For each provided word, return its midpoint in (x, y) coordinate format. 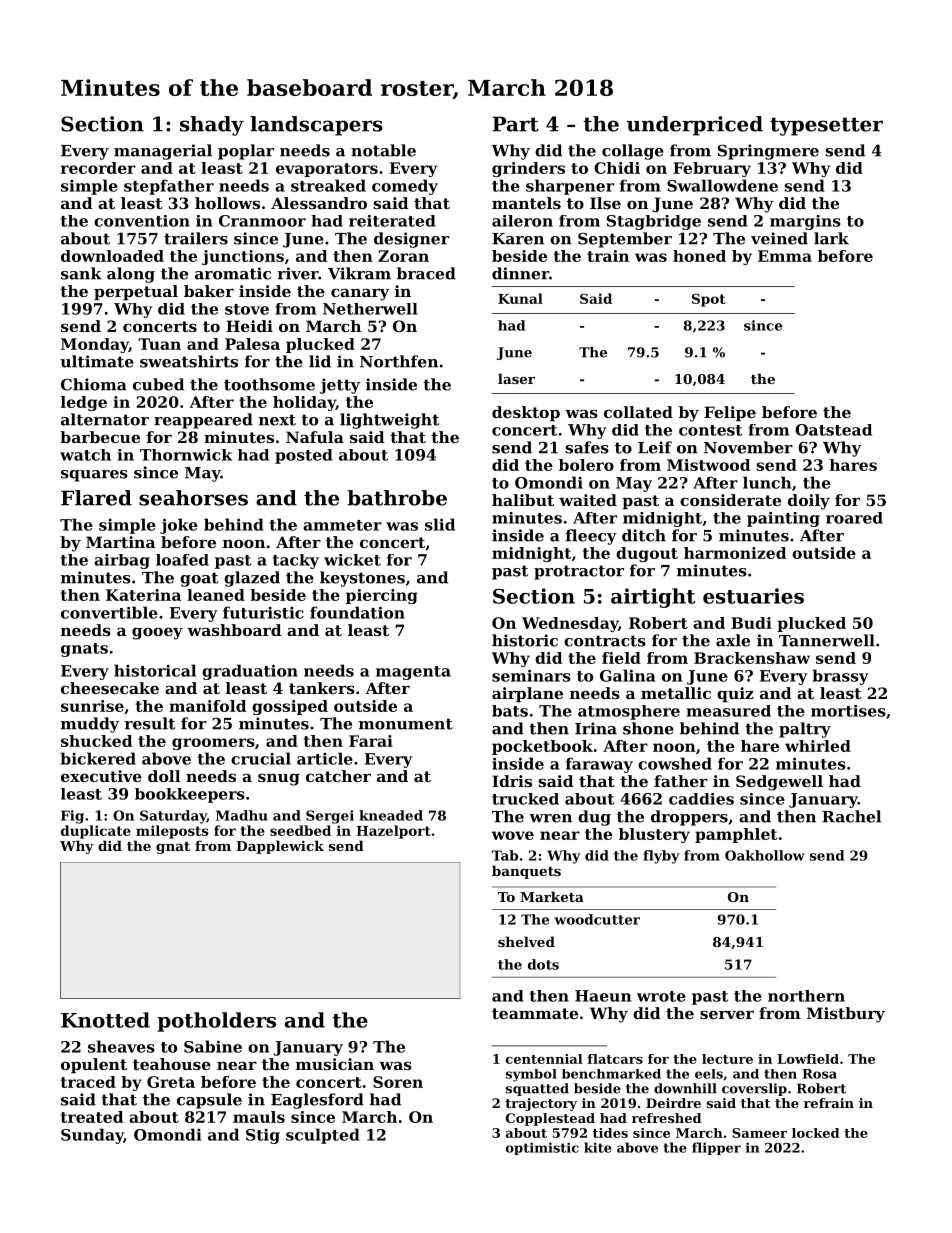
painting (783, 519)
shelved (526, 941)
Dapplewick (280, 847)
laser (516, 378)
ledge (84, 403)
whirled (818, 746)
